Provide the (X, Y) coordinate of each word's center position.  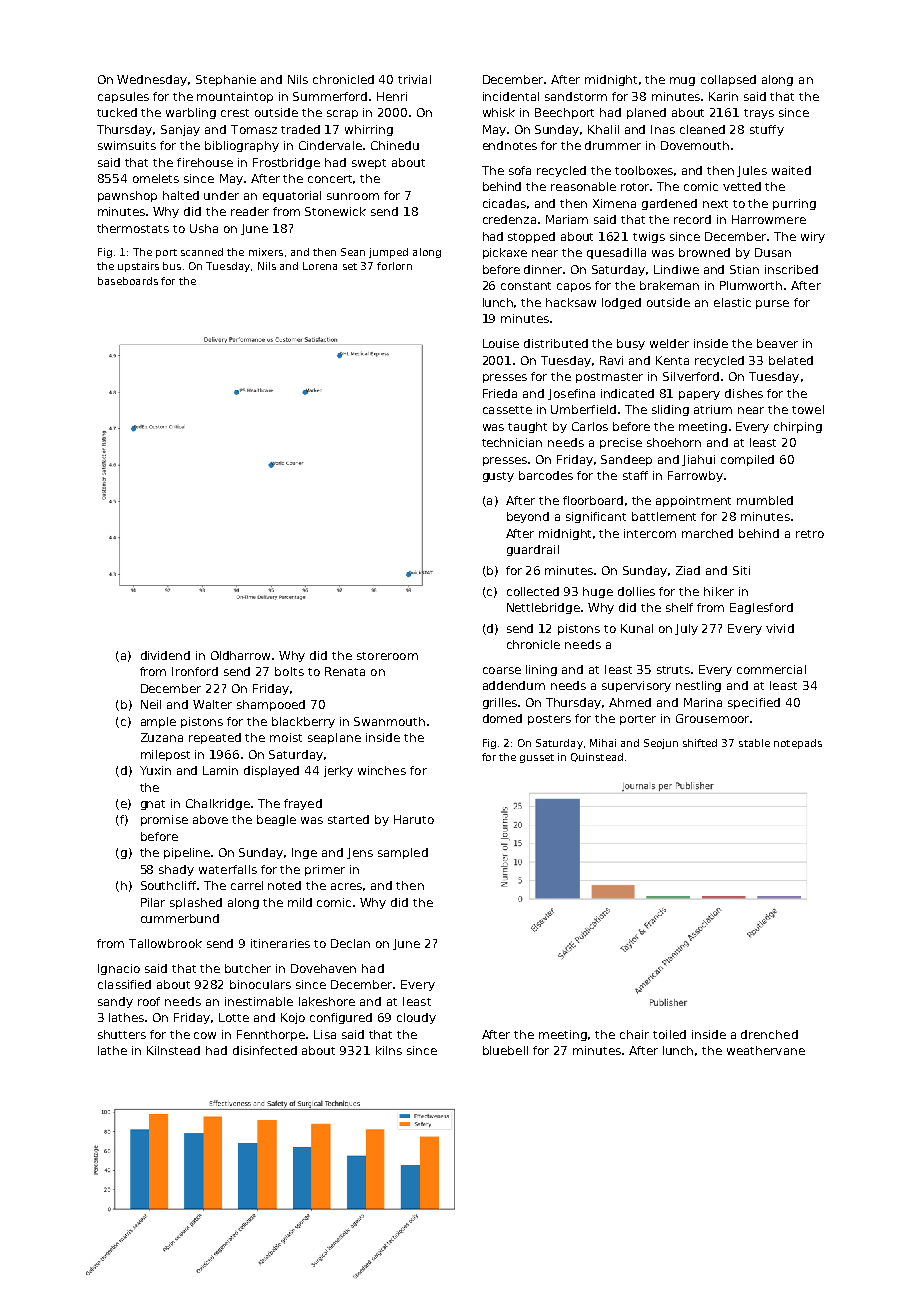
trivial (414, 79)
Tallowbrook (165, 943)
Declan (350, 943)
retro (810, 534)
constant (526, 286)
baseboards (128, 281)
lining (541, 670)
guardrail (533, 550)
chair (634, 1034)
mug (682, 81)
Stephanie (226, 80)
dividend (165, 655)
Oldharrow (242, 655)
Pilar (153, 902)
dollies (636, 591)
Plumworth (751, 285)
